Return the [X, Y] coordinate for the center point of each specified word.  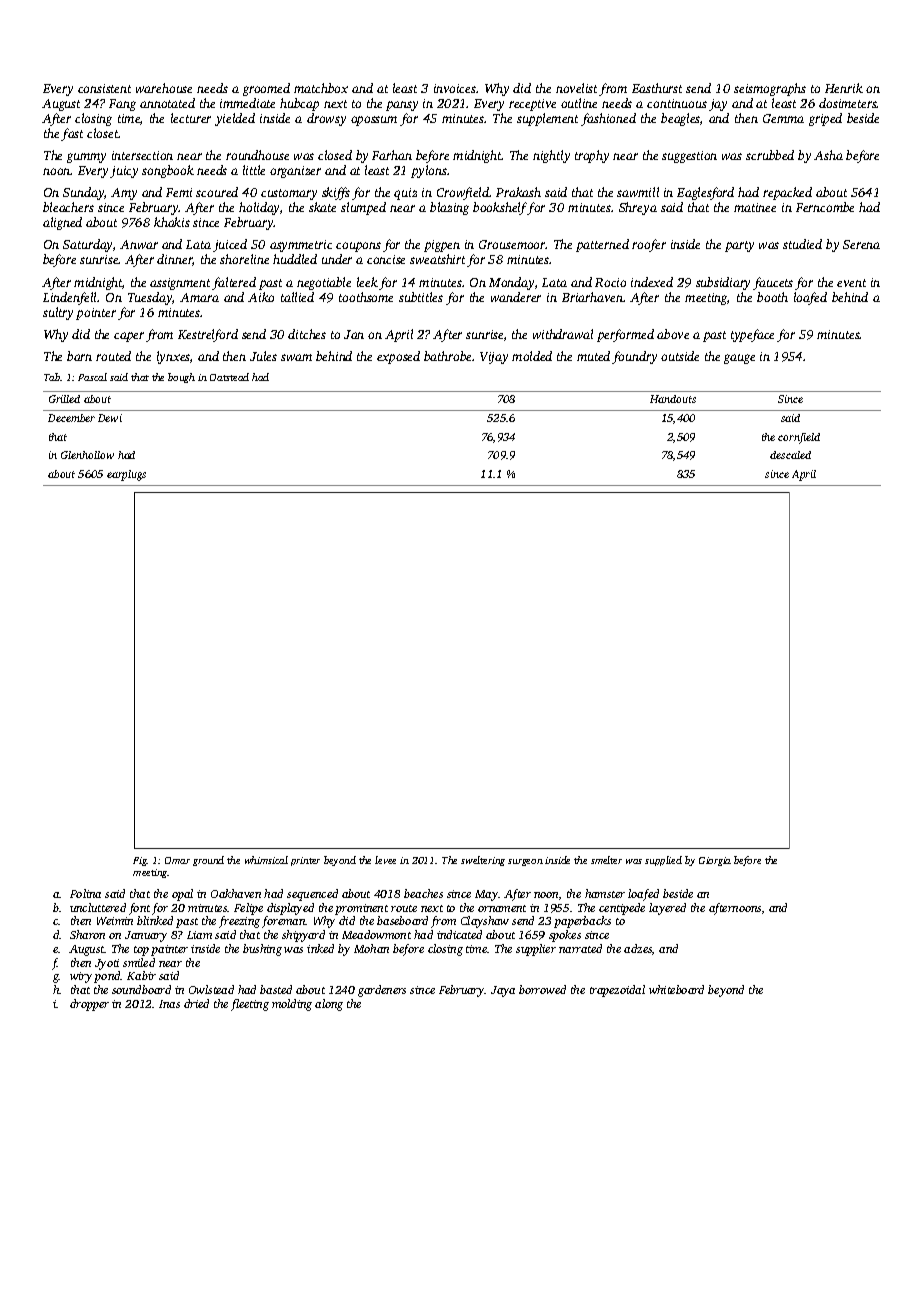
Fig [140, 861]
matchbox [321, 88]
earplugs [126, 475]
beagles [680, 119]
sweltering [483, 861]
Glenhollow [87, 455]
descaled [790, 455]
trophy [592, 156]
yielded [235, 119]
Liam [199, 935]
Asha [828, 155]
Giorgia [715, 861]
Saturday [87, 245]
